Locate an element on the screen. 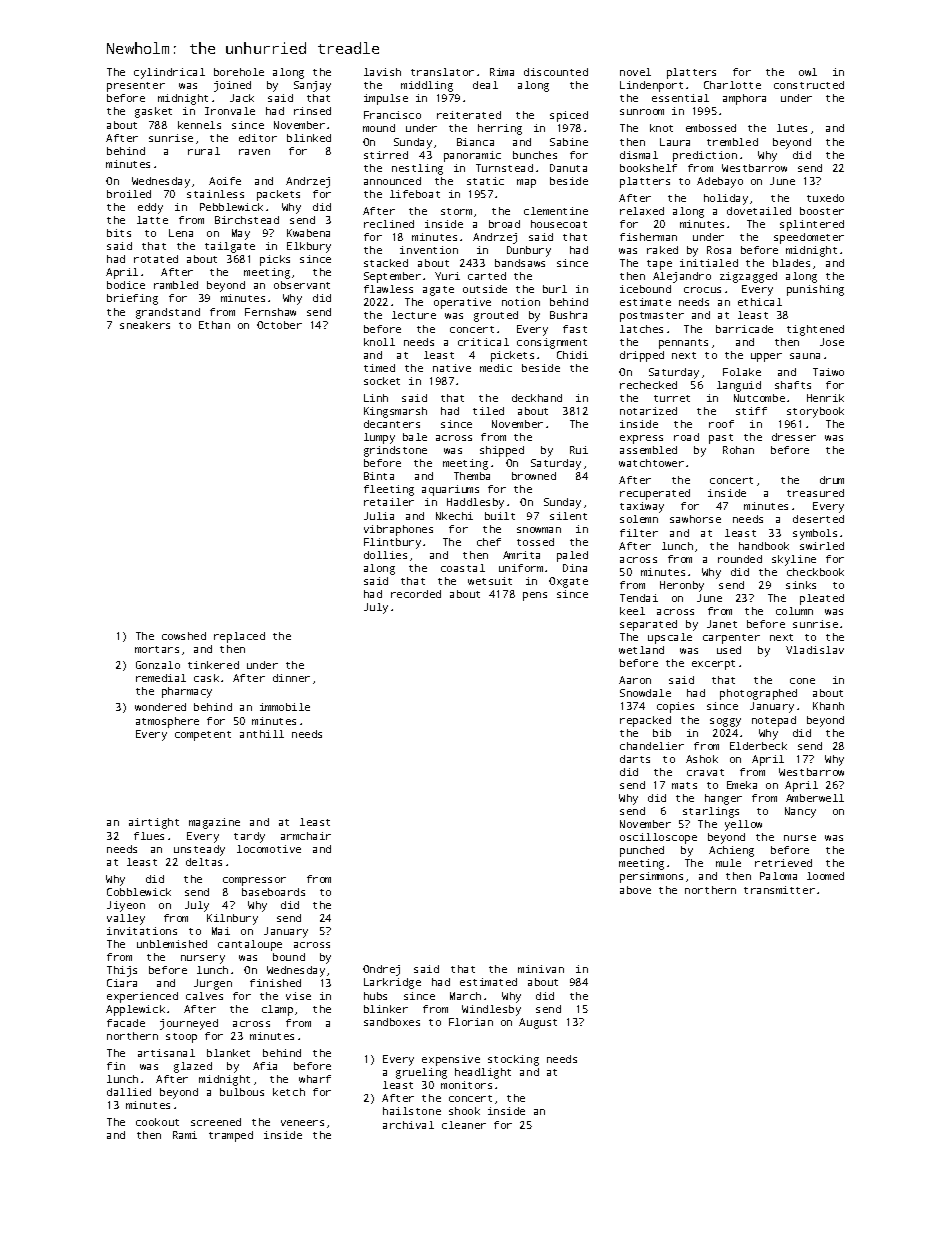 The height and width of the screenshot is (1233, 952). transmitter is located at coordinates (779, 890).
